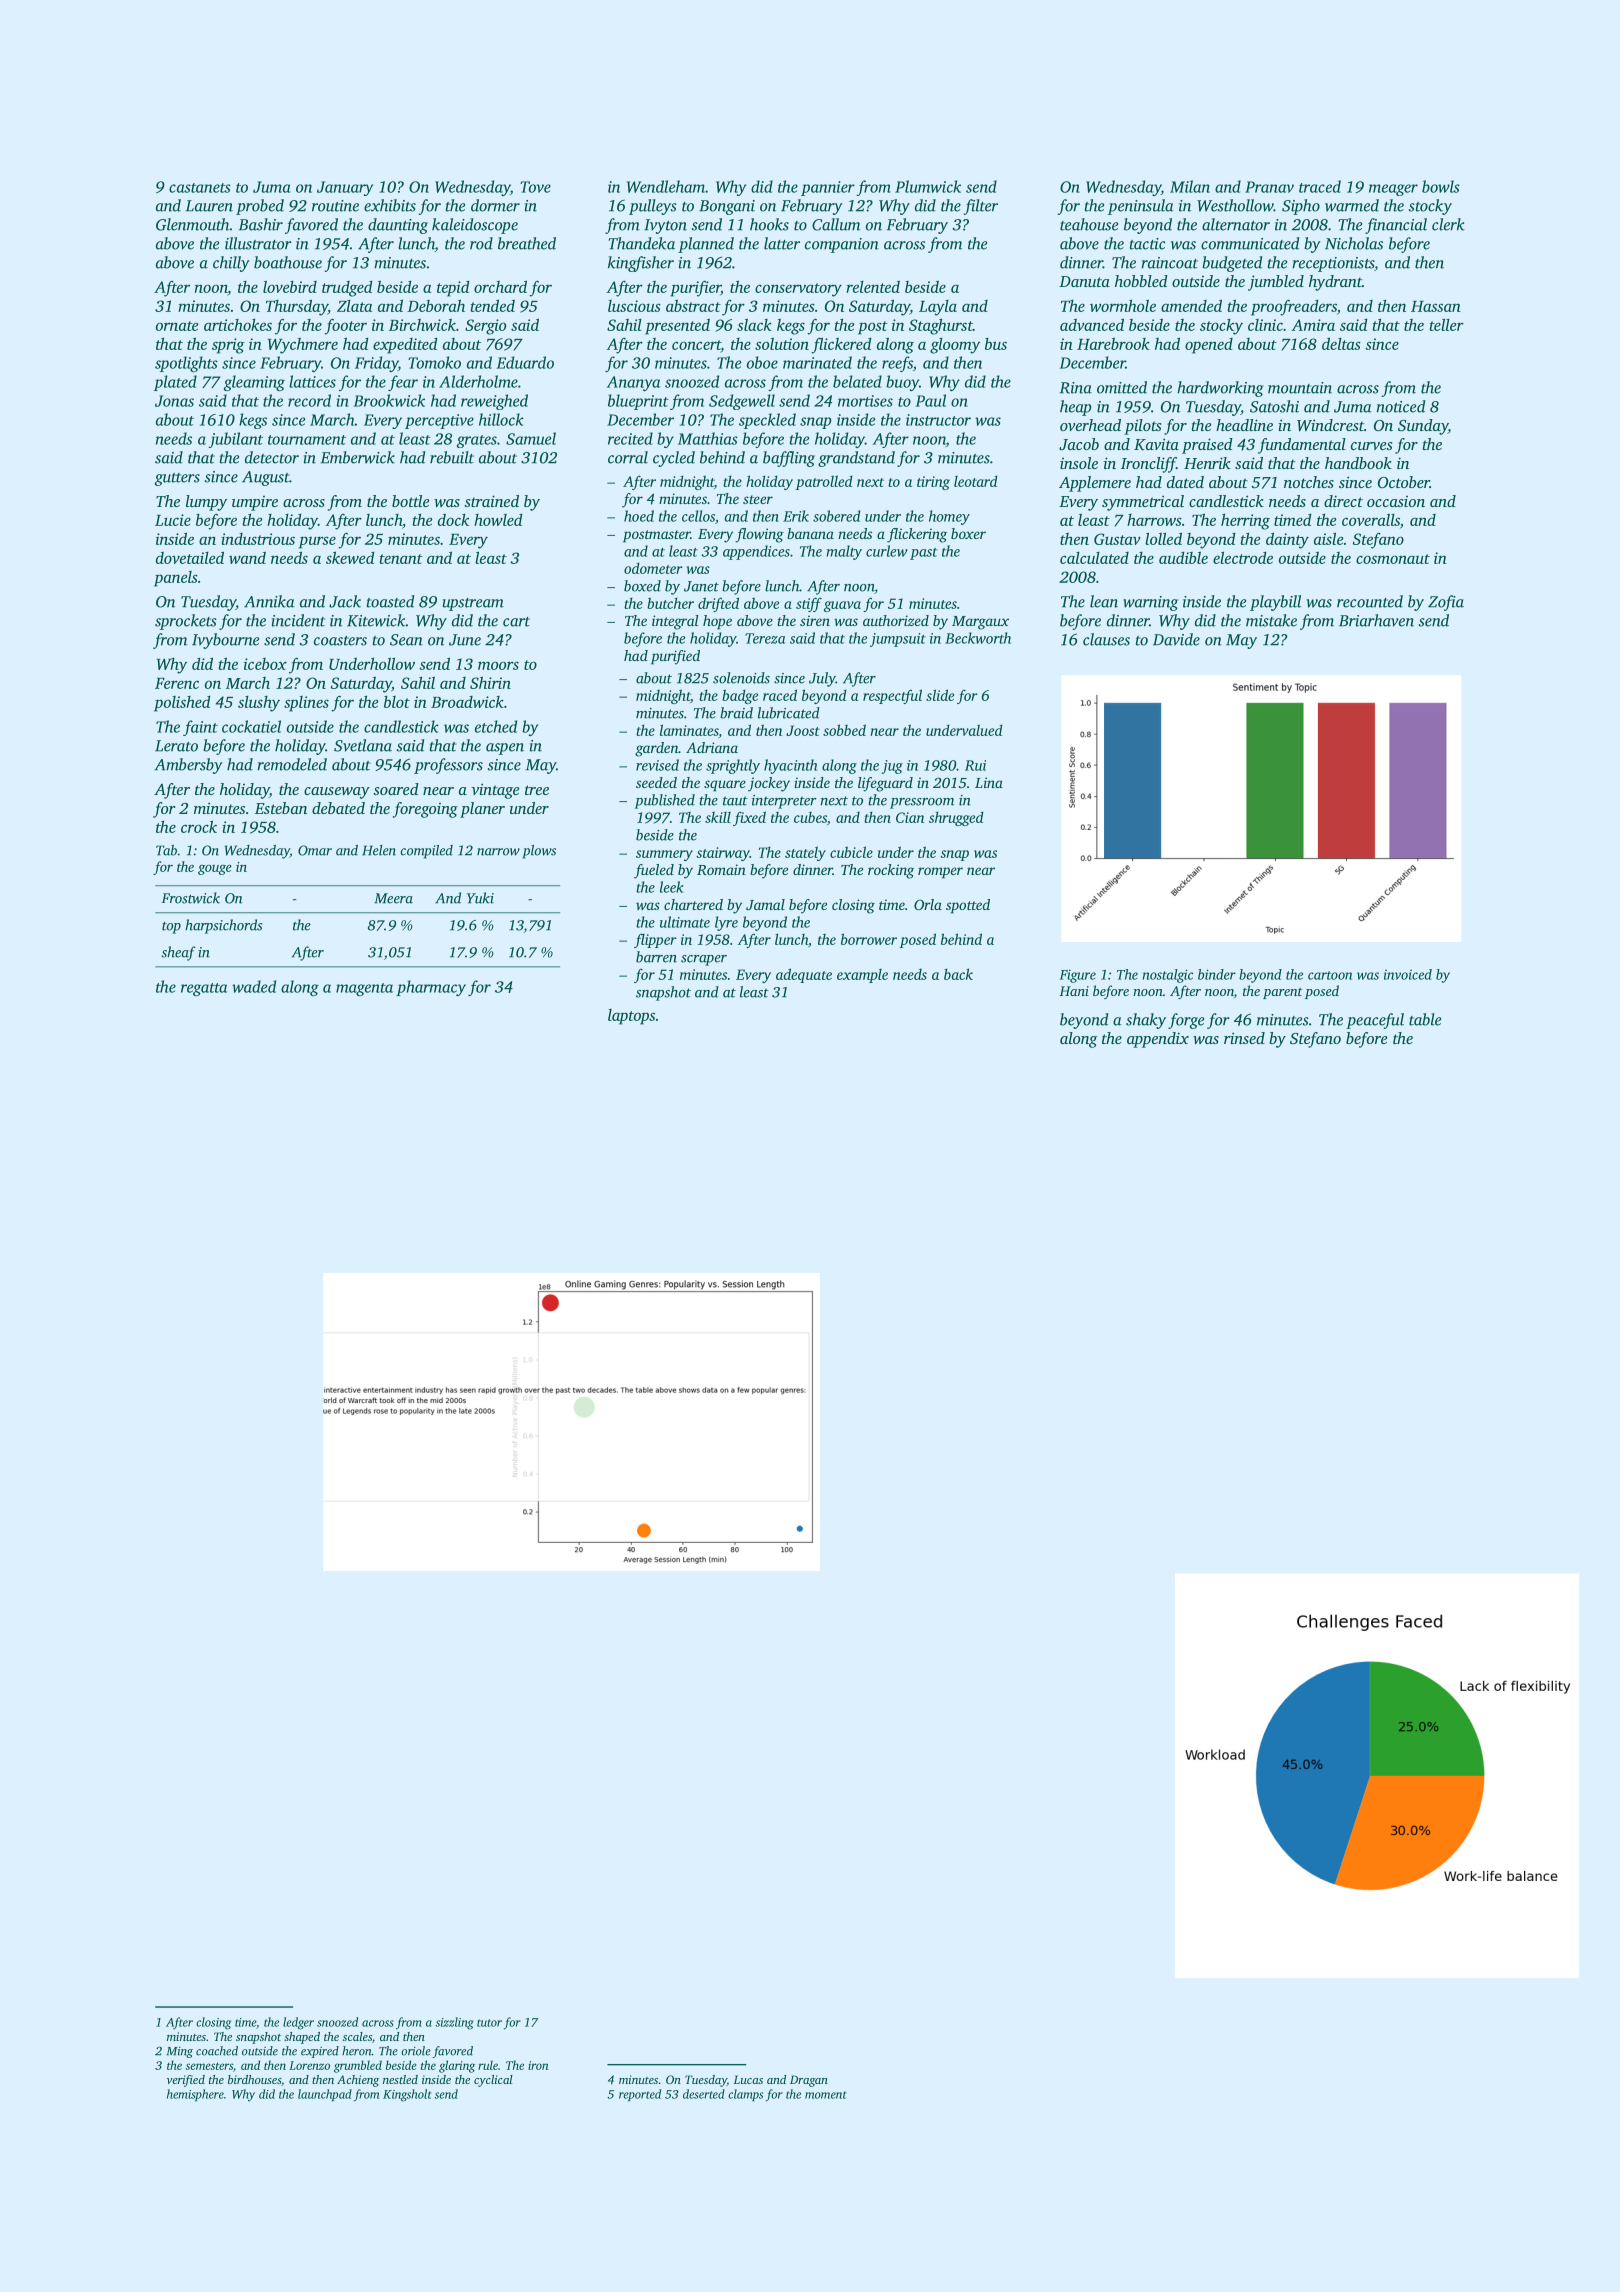 This document has width=1620, height=2292. I want to click on praised, so click(1207, 446).
